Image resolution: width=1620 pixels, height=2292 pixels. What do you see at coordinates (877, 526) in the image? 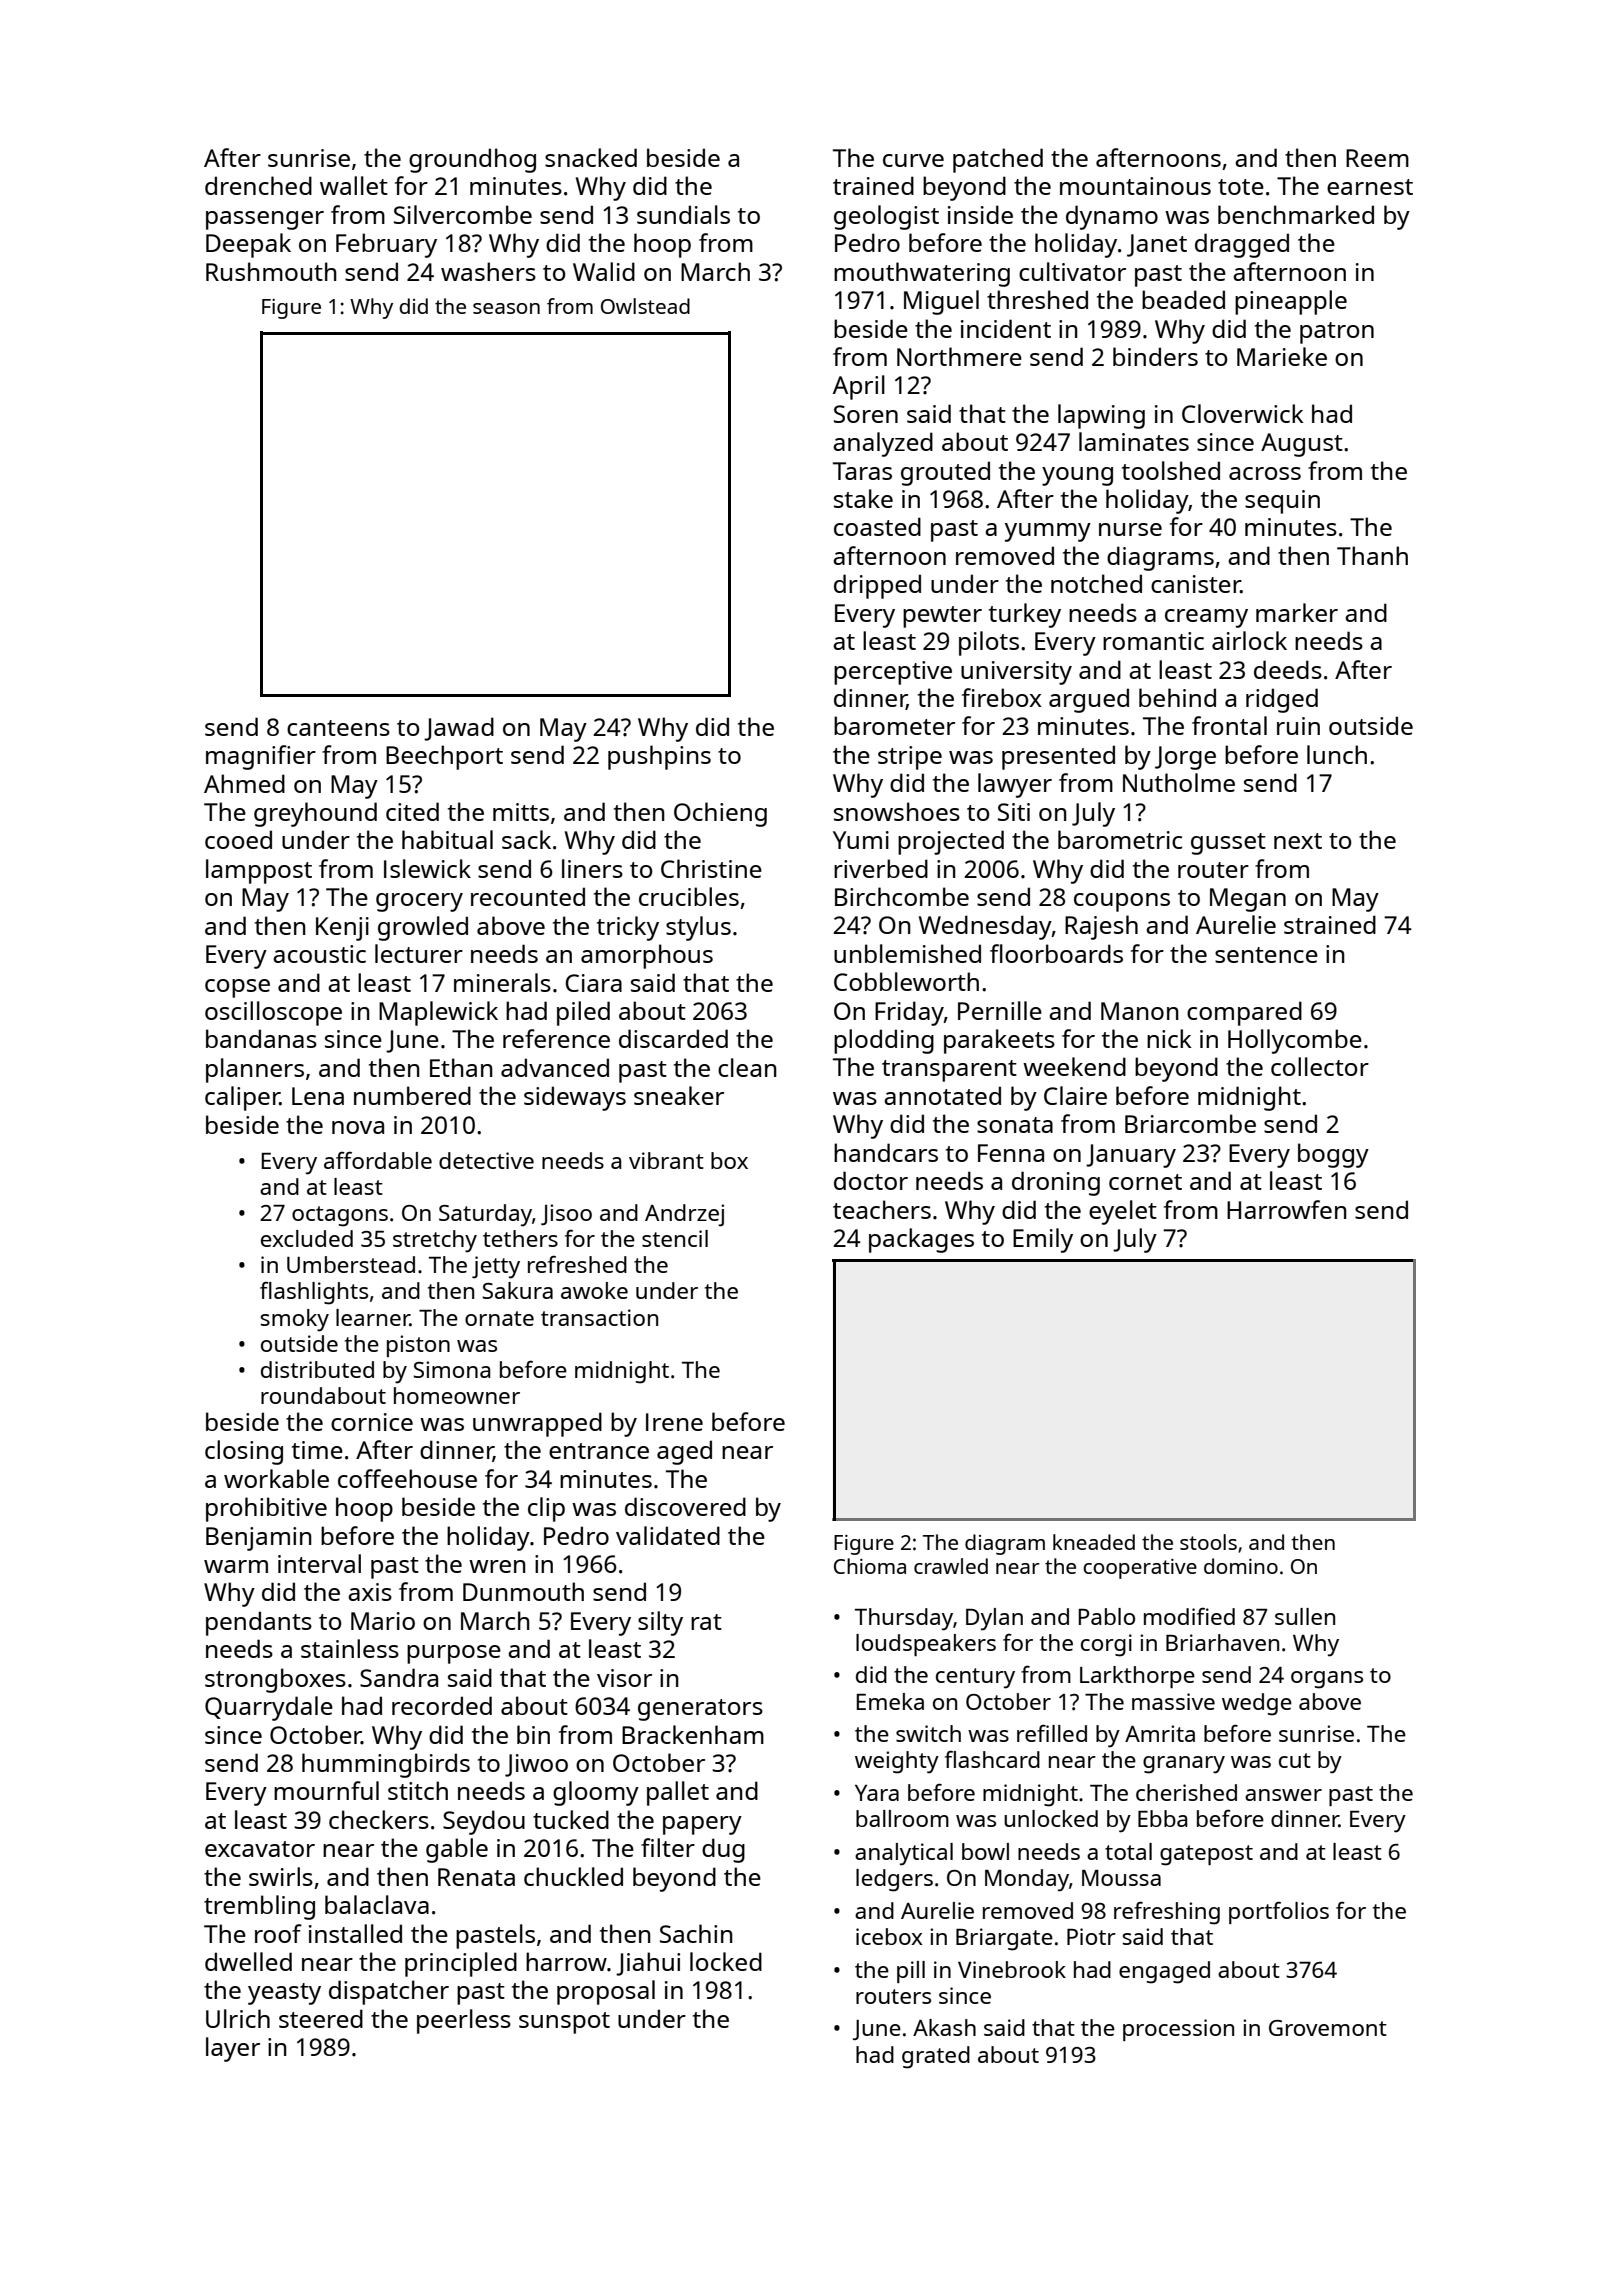
I see `coasted` at bounding box center [877, 526].
